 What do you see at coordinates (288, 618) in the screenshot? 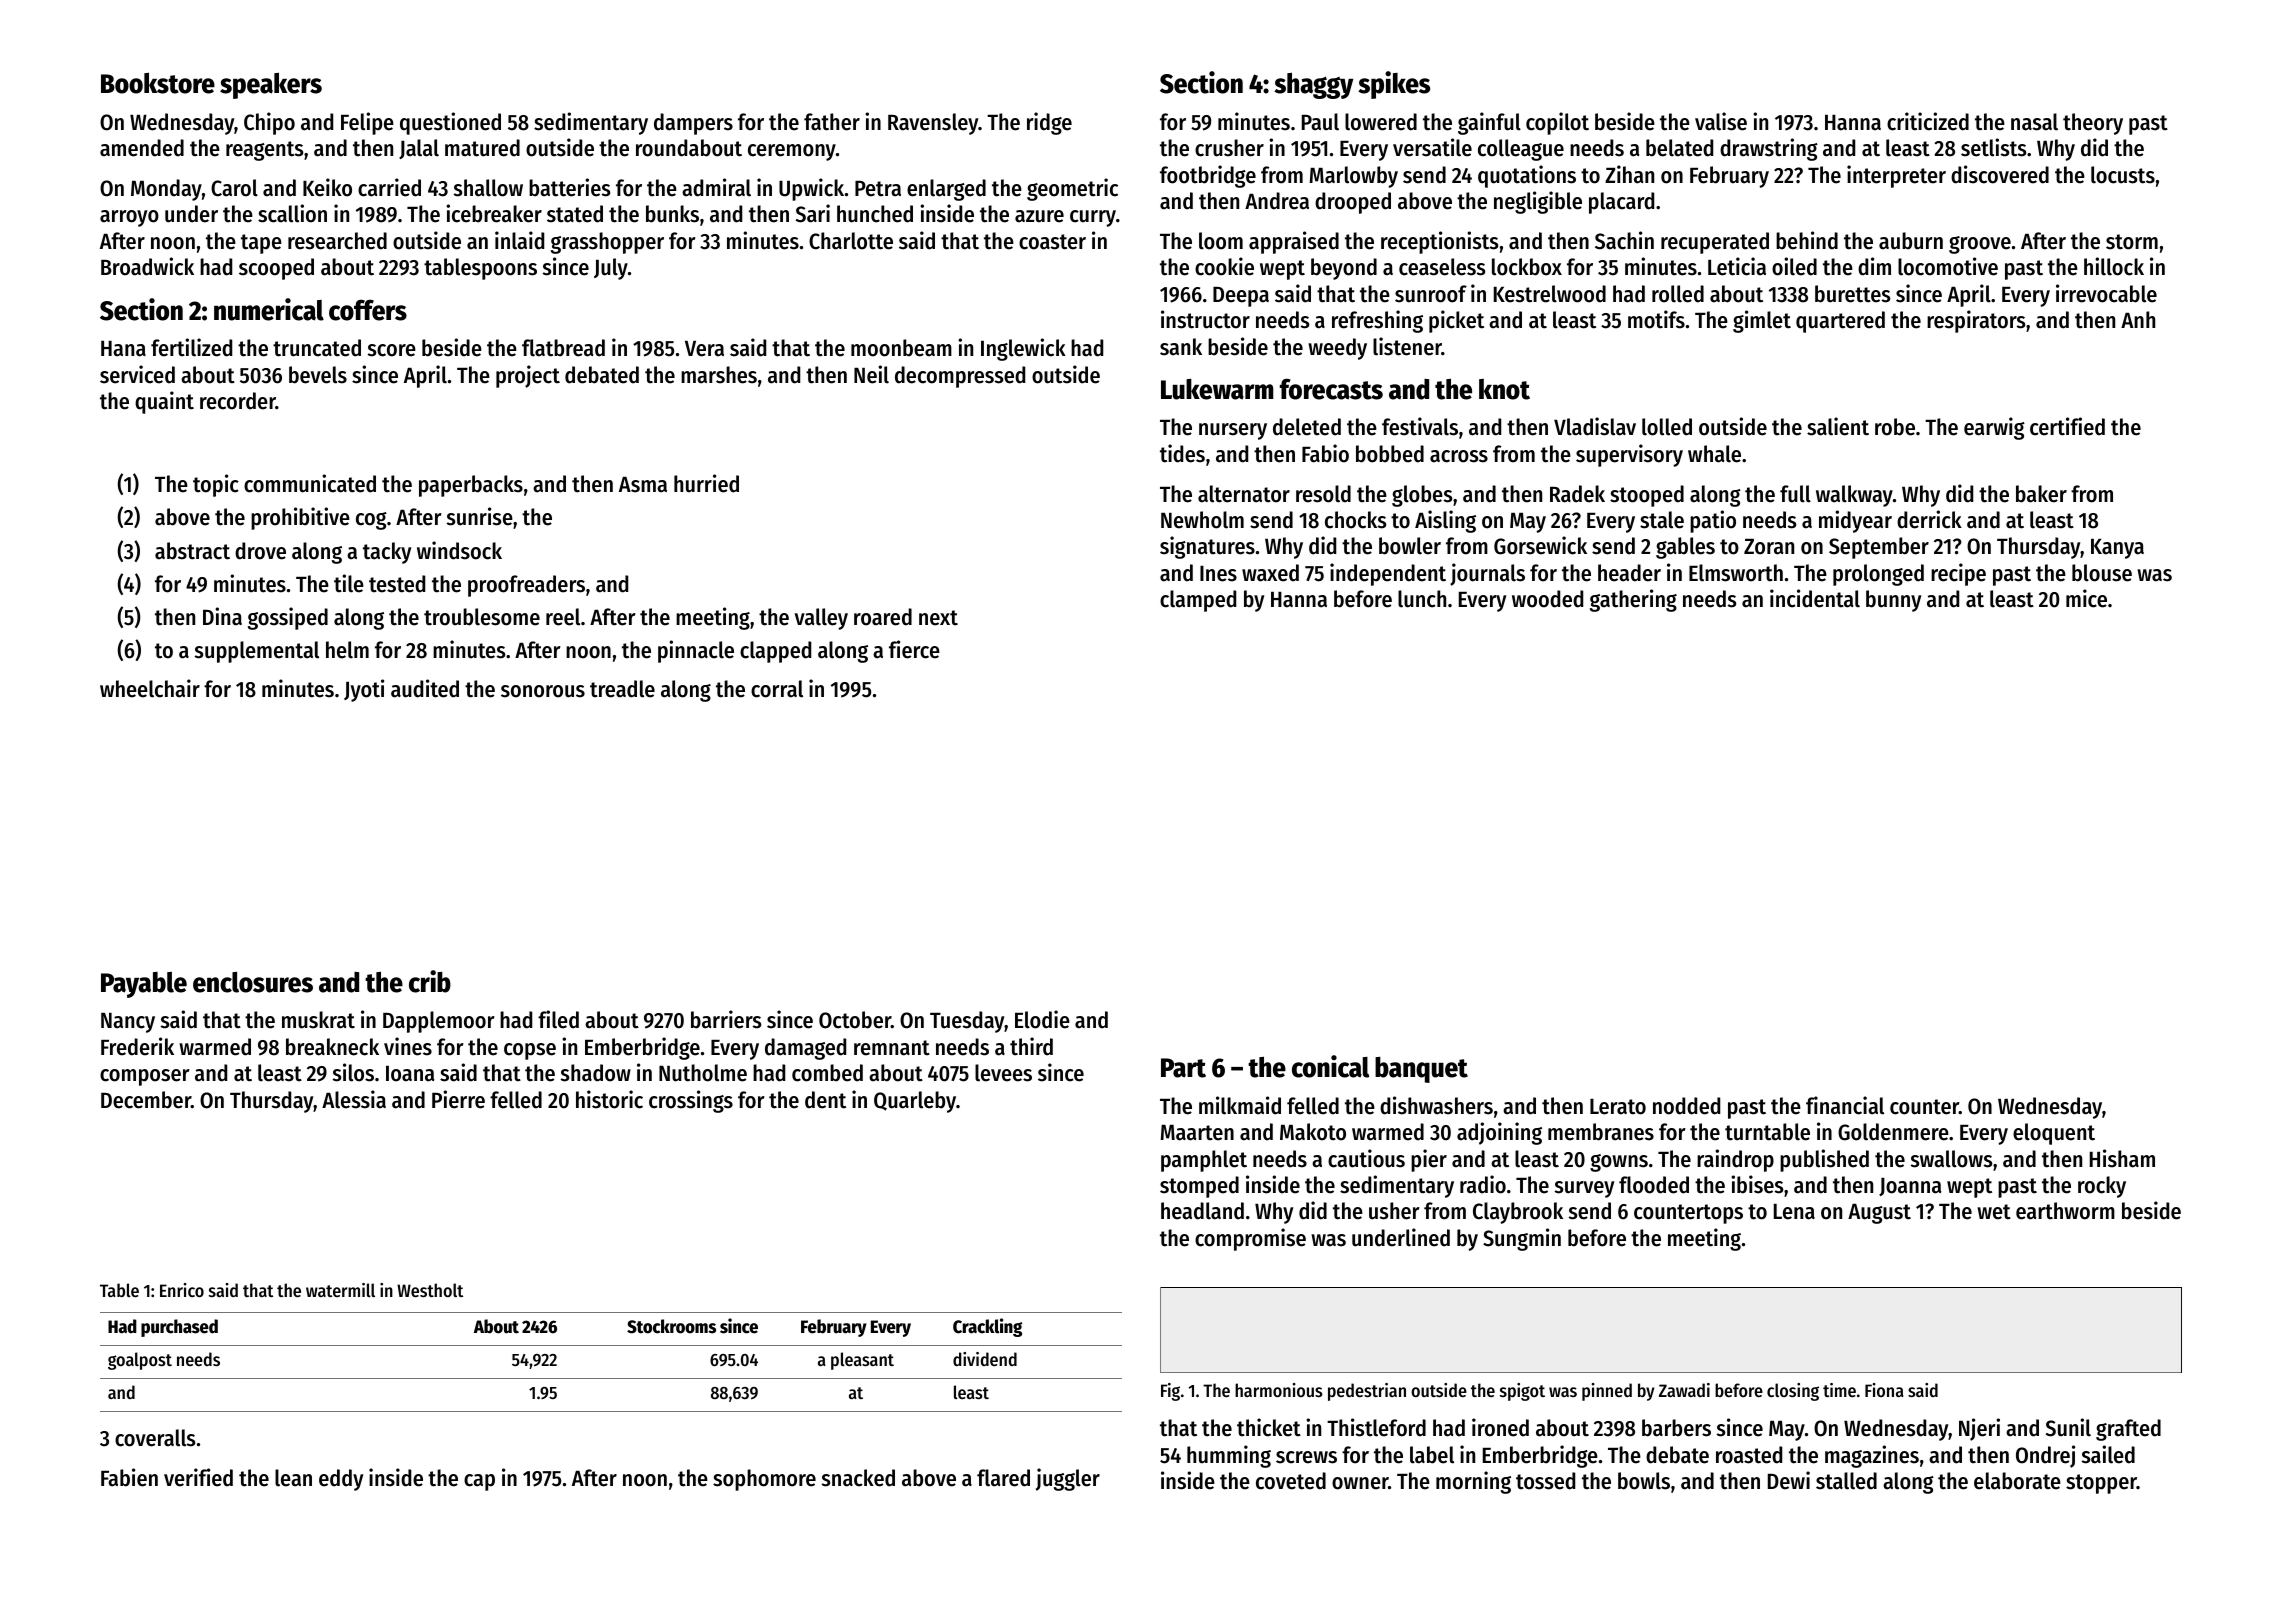
I see `gossiped` at bounding box center [288, 618].
